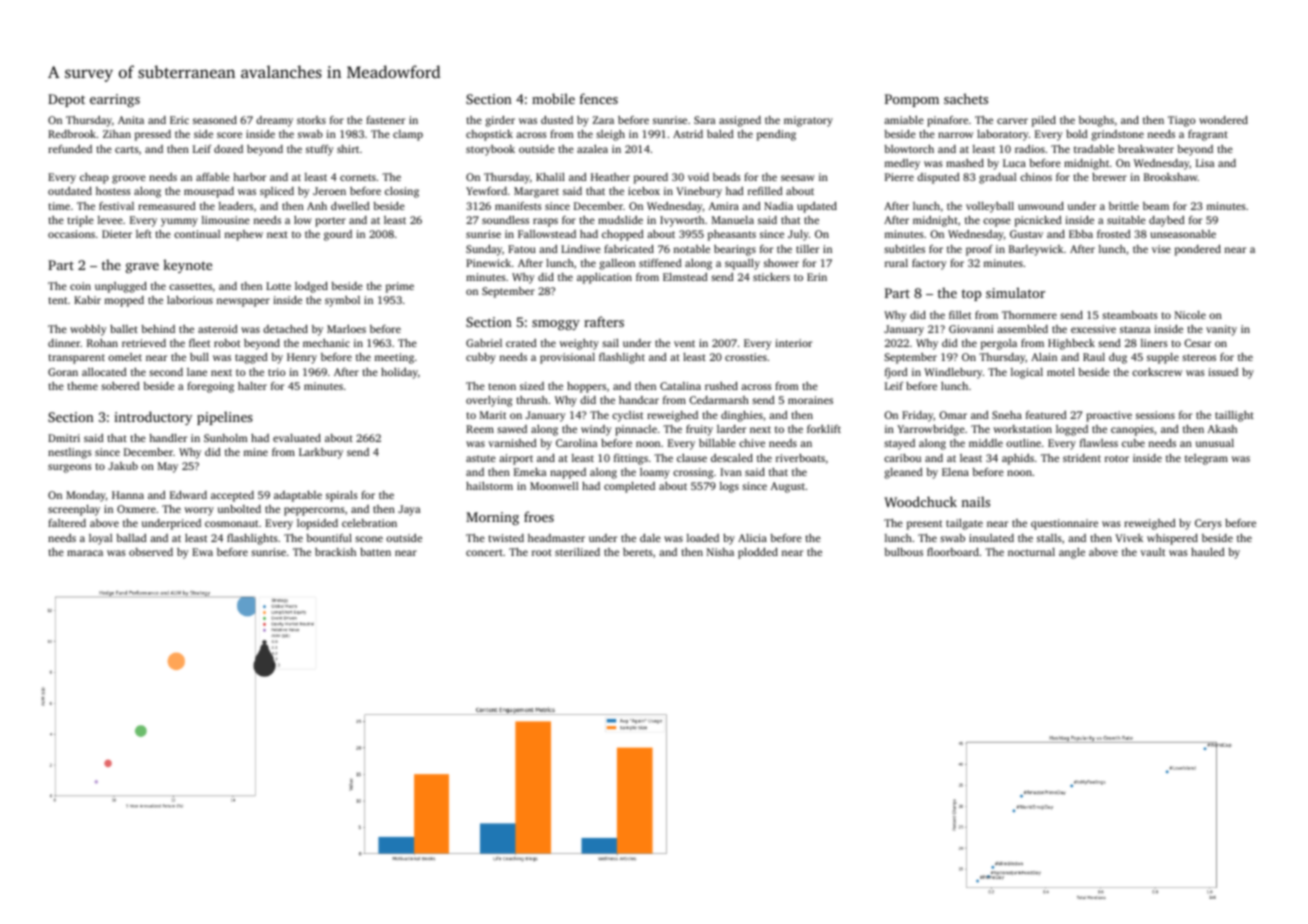  Describe the element at coordinates (1022, 329) in the image. I see `assembled` at that location.
